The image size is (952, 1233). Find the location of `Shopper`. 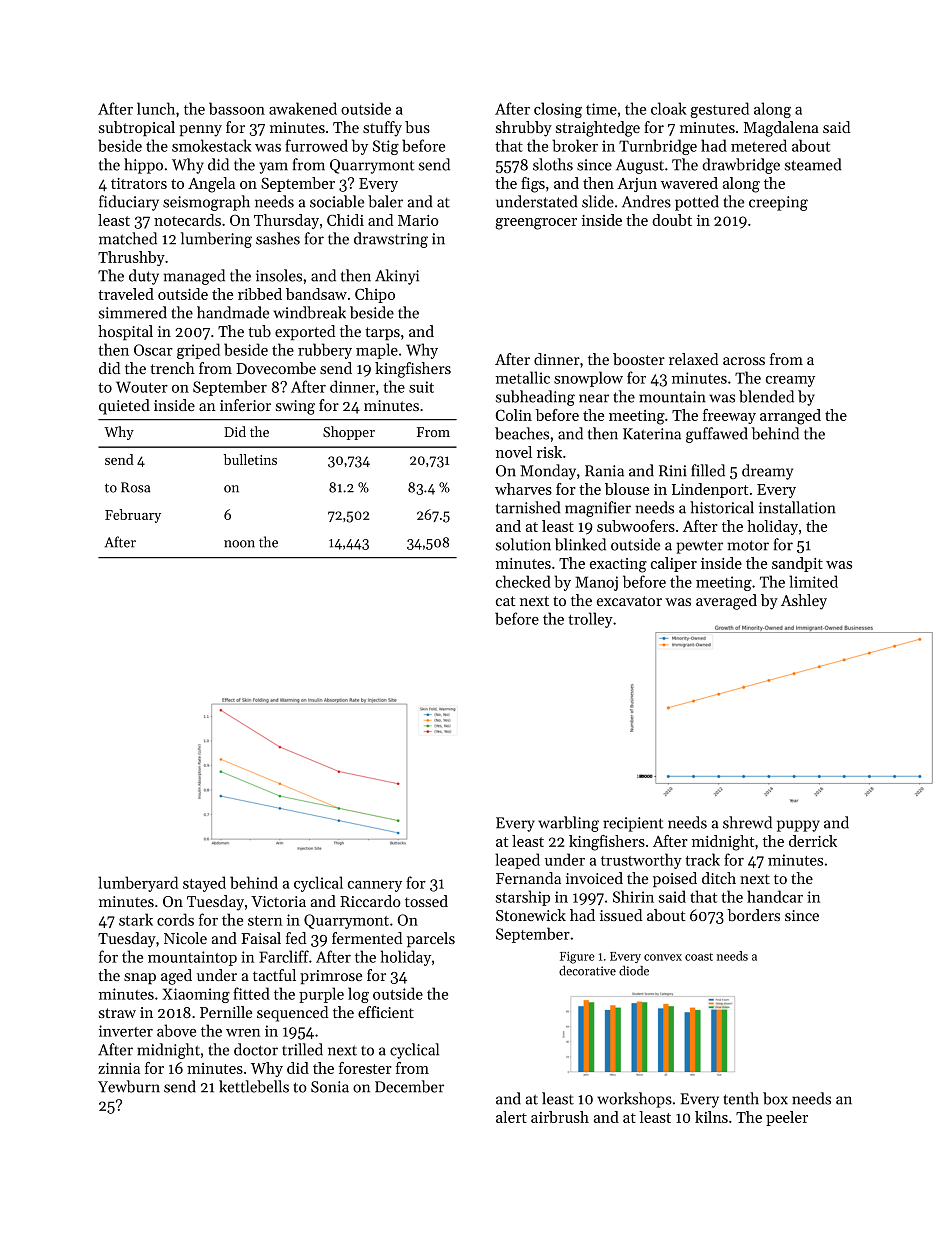

Shopper is located at coordinates (349, 433).
